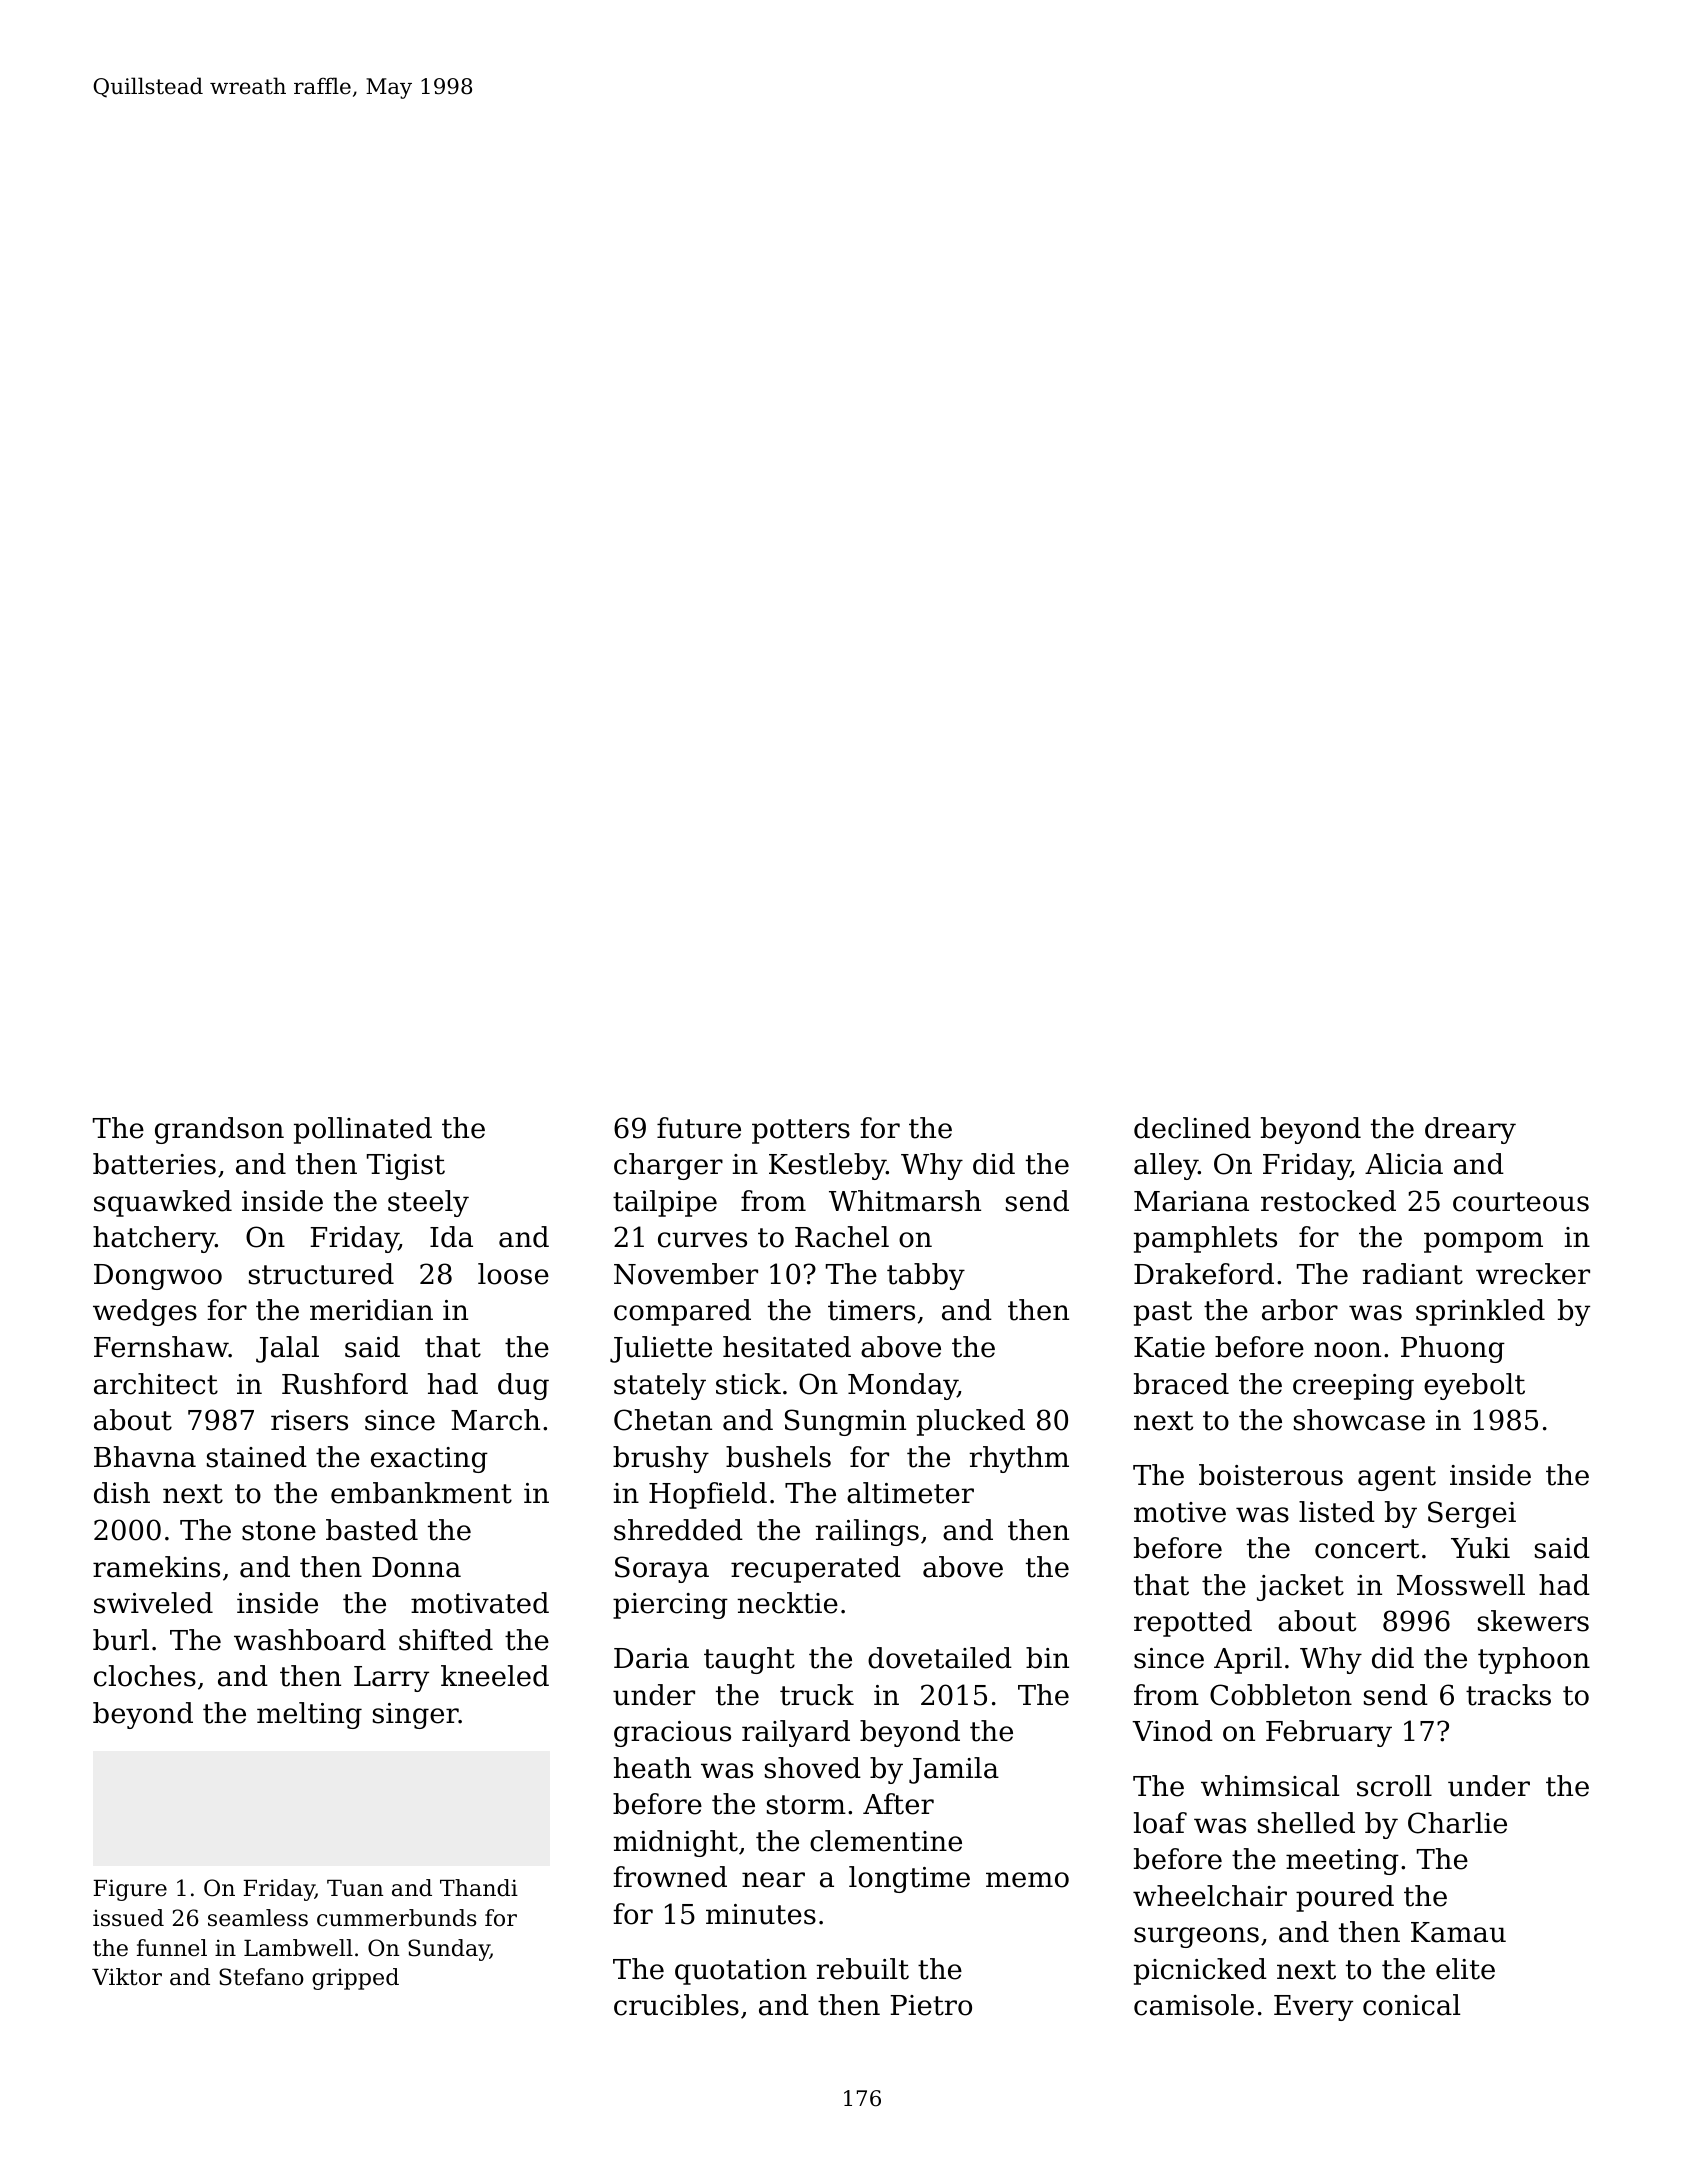 This screenshot has height=2178, width=1683. What do you see at coordinates (1472, 1514) in the screenshot?
I see `Sergei` at bounding box center [1472, 1514].
